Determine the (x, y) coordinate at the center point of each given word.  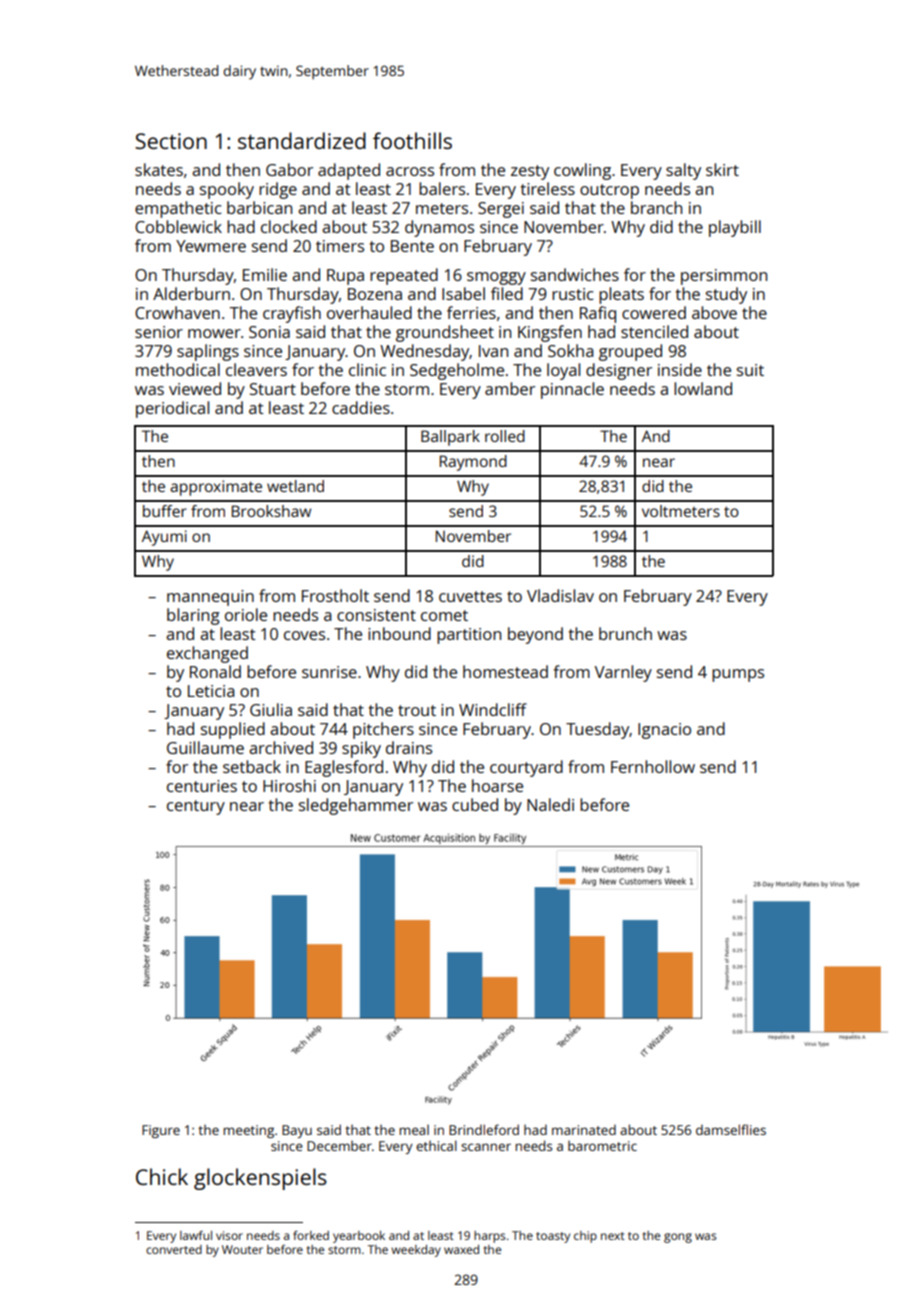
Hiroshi (289, 785)
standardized (302, 140)
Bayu (297, 1131)
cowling (582, 171)
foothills (412, 140)
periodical (172, 409)
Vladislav (560, 595)
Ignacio (664, 731)
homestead (505, 671)
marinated (584, 1129)
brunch (625, 633)
